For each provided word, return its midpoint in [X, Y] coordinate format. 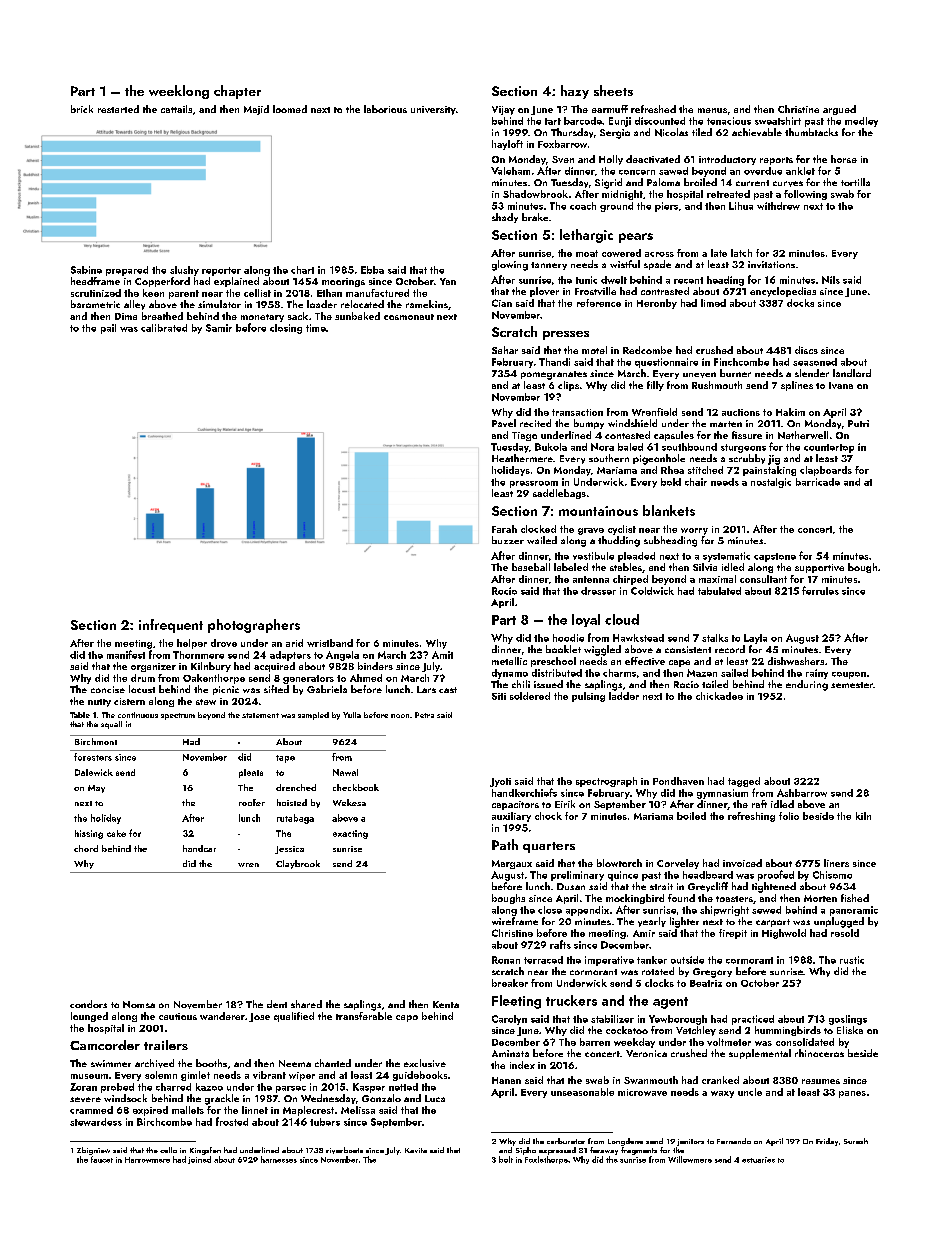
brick [82, 109]
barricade [818, 482]
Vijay [503, 110]
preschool [553, 662]
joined [199, 1160]
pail [108, 329]
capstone [775, 557]
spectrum [178, 716]
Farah [504, 529]
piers [666, 207]
